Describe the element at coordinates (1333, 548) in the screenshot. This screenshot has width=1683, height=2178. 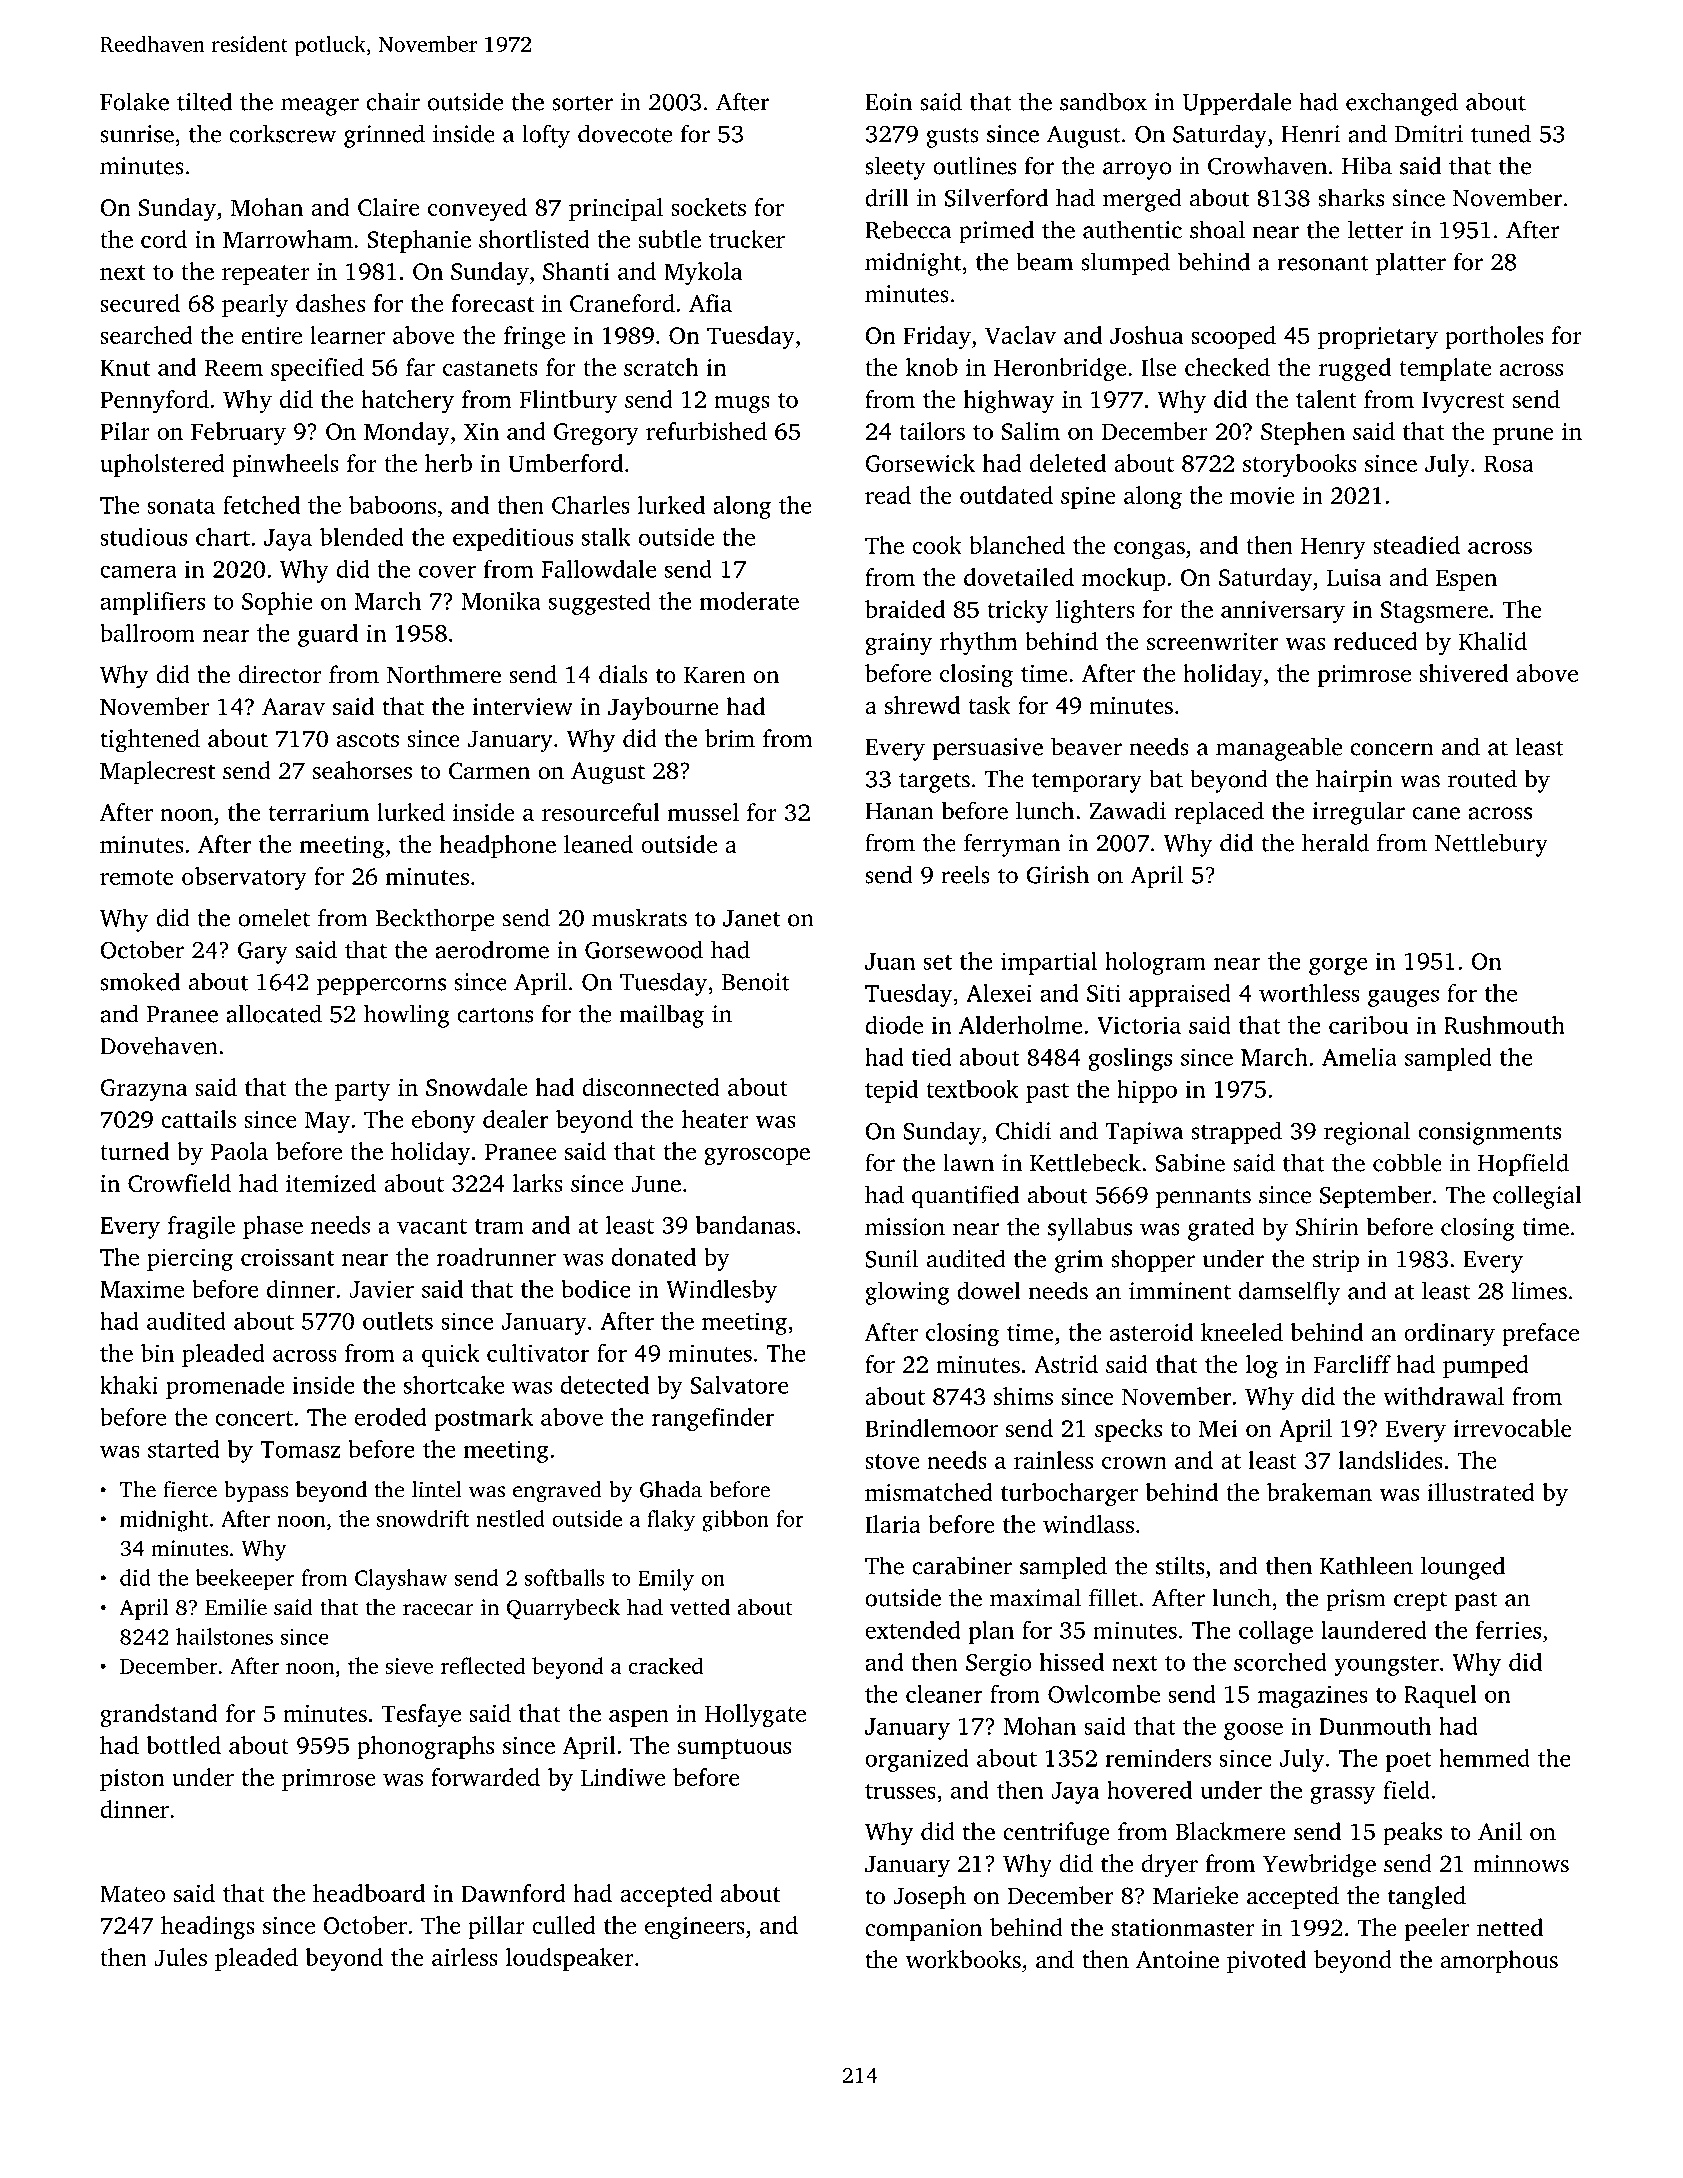
I see `Henry` at that location.
